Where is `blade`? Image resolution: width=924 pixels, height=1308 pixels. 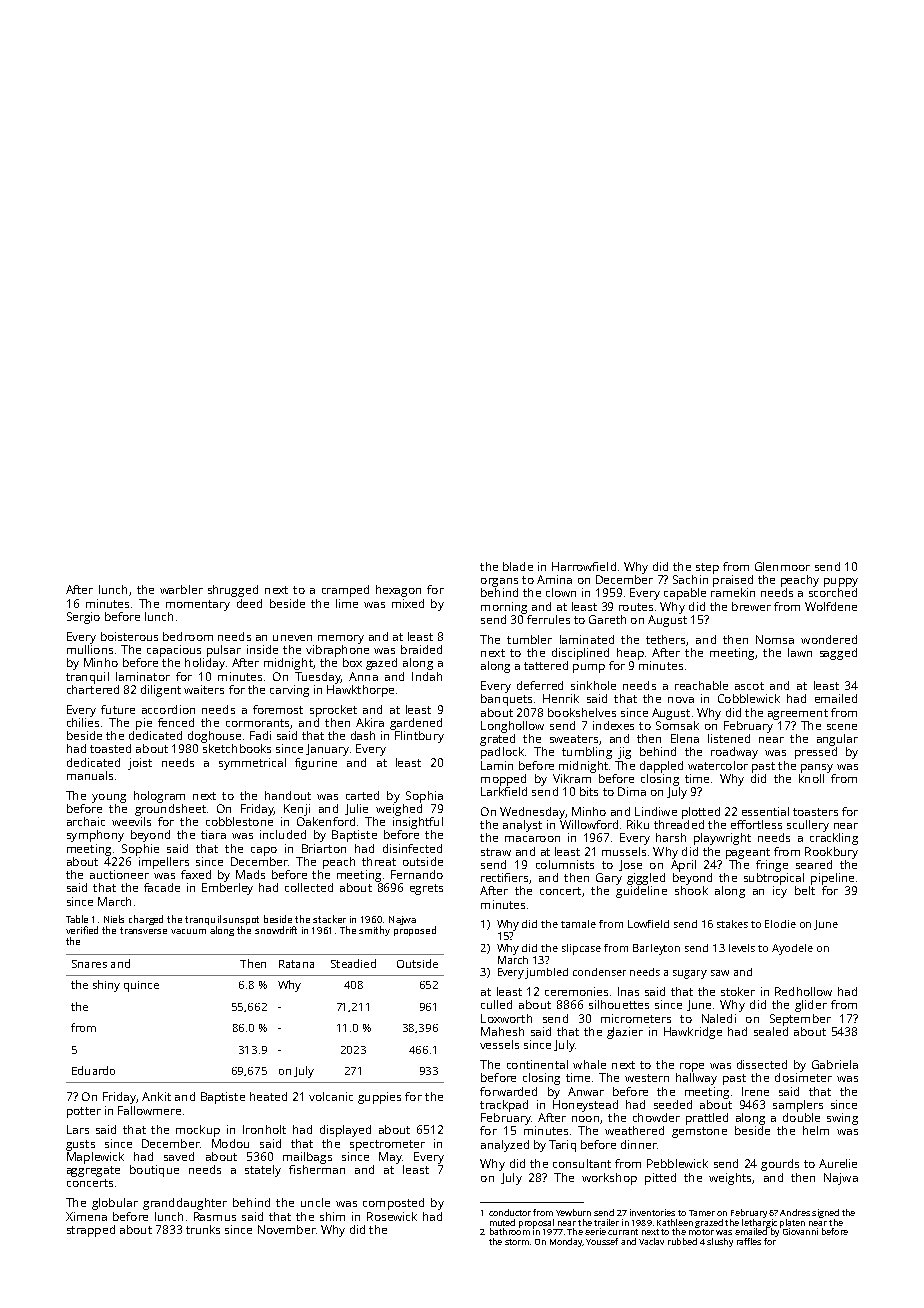
blade is located at coordinates (518, 566).
